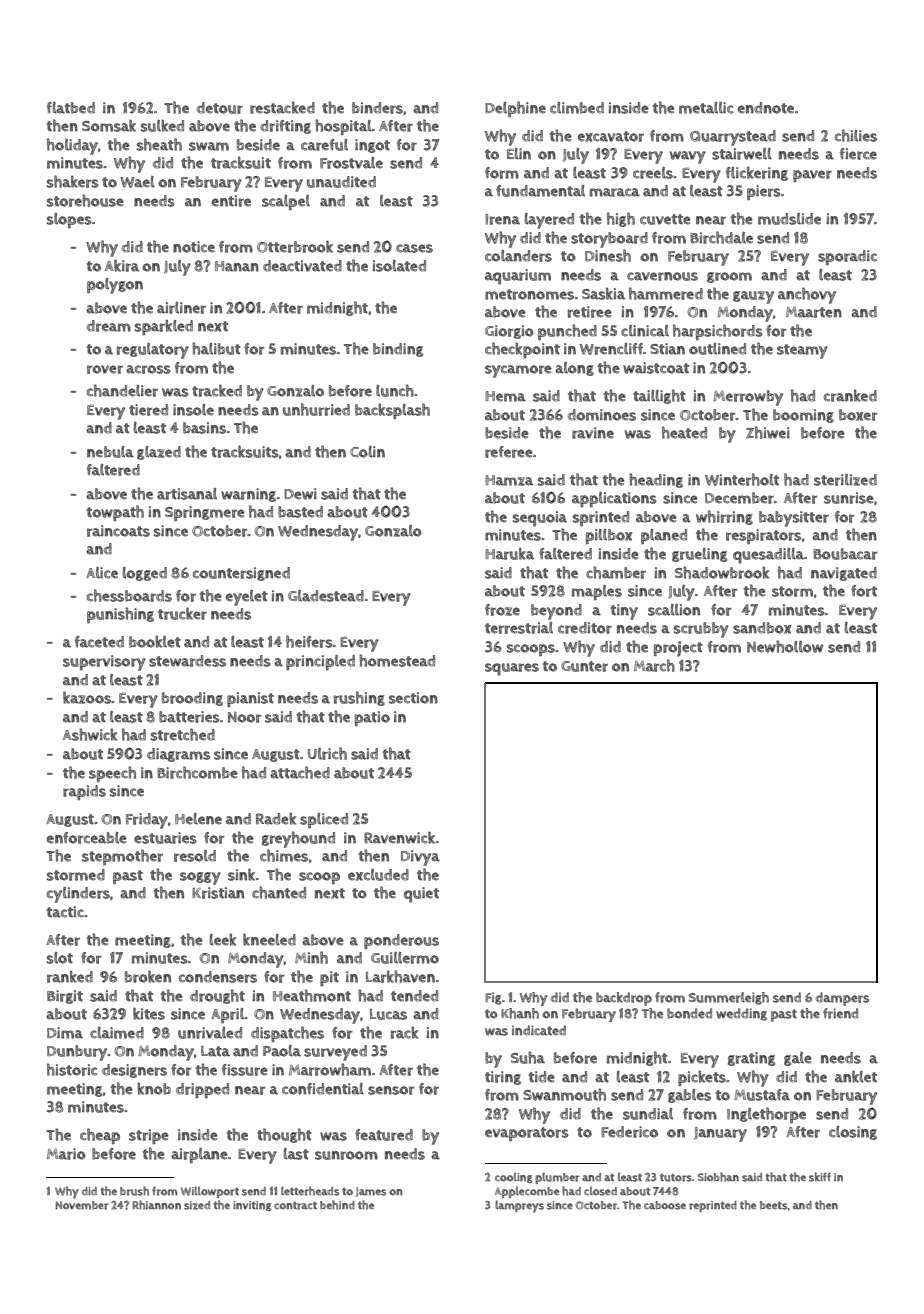 Image resolution: width=924 pixels, height=1314 pixels. What do you see at coordinates (688, 157) in the screenshot?
I see `wavy` at bounding box center [688, 157].
